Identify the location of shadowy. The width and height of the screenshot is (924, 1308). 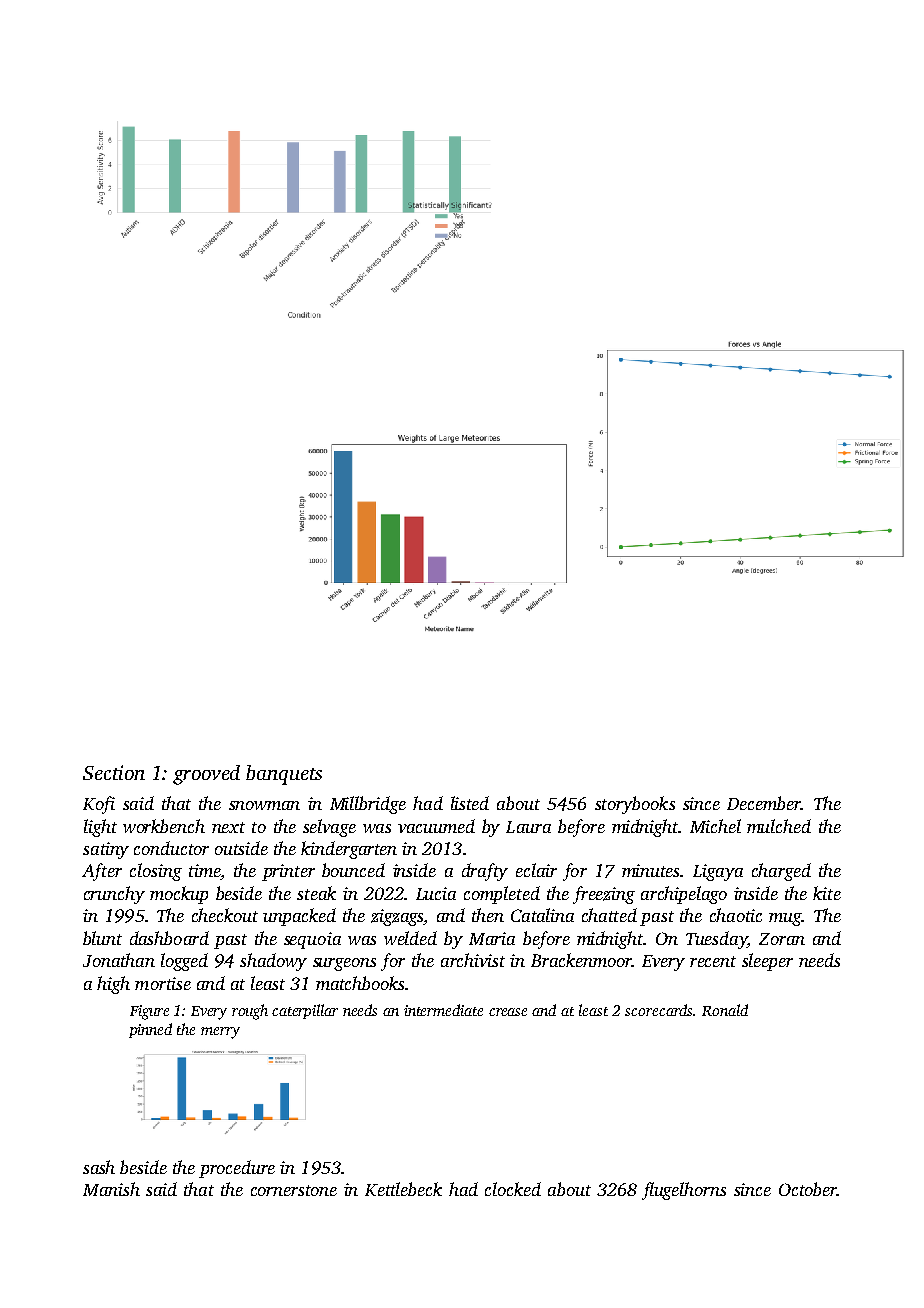
(273, 962).
